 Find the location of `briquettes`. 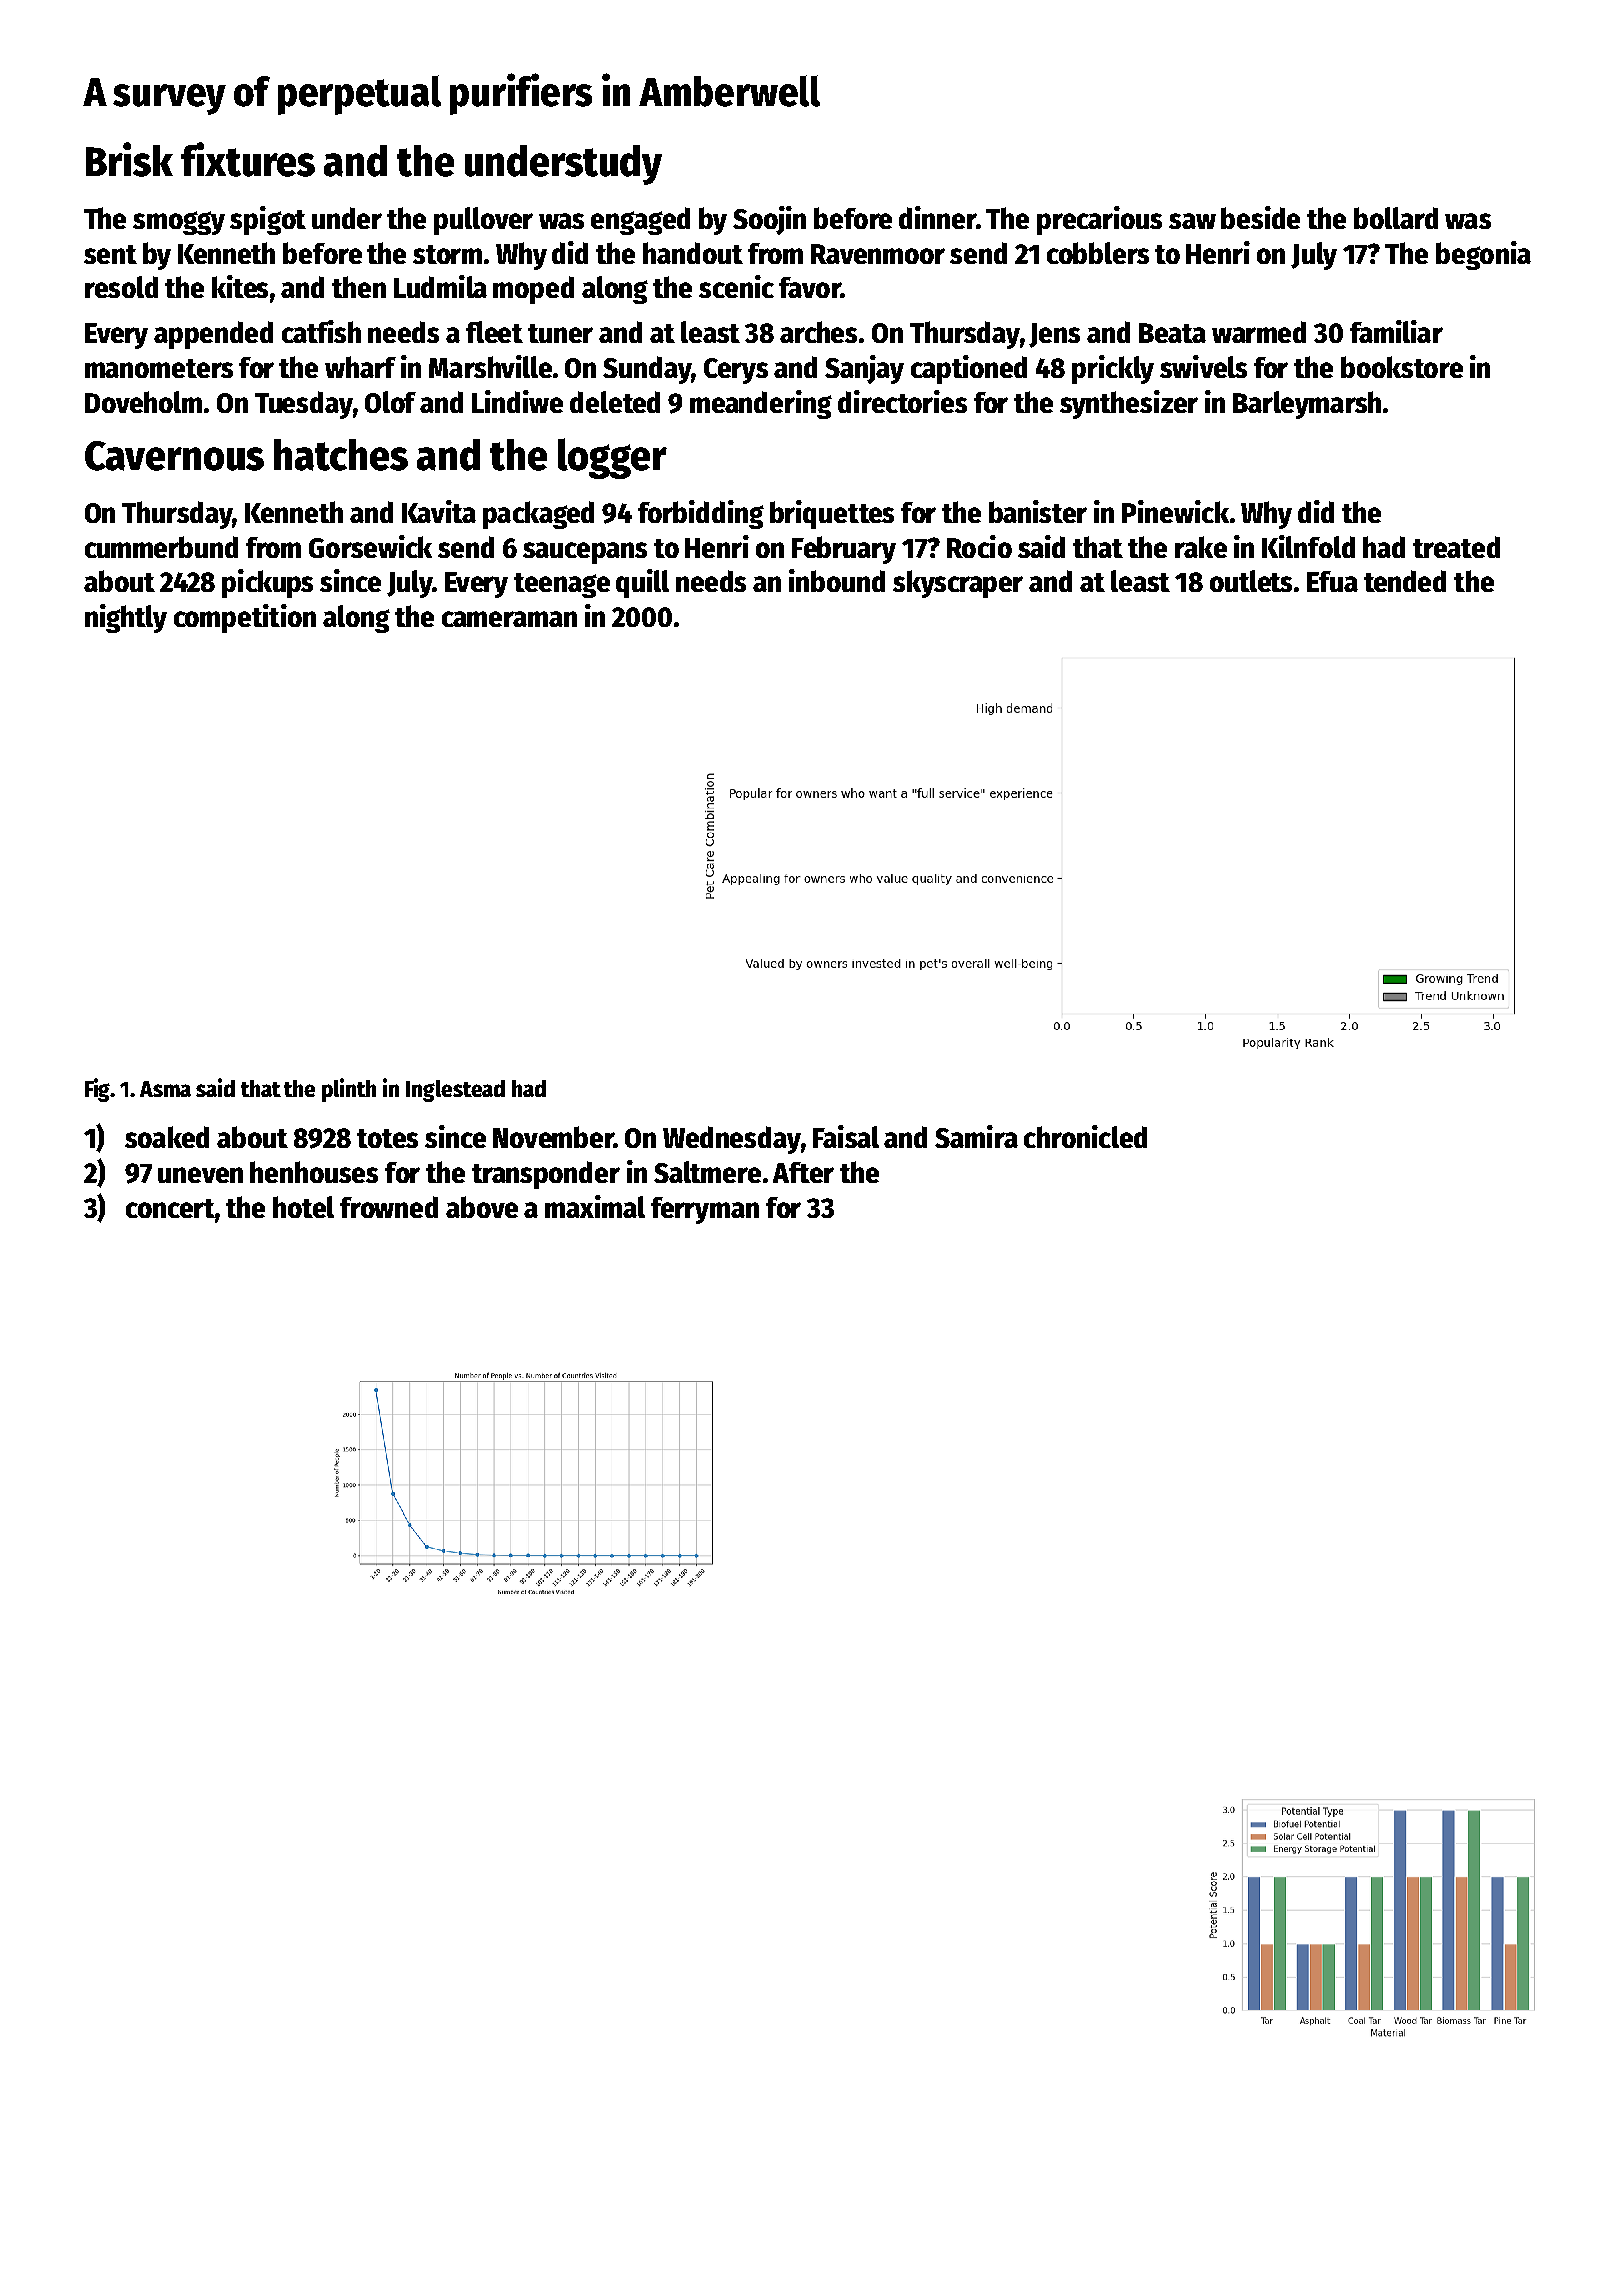

briquettes is located at coordinates (832, 514).
